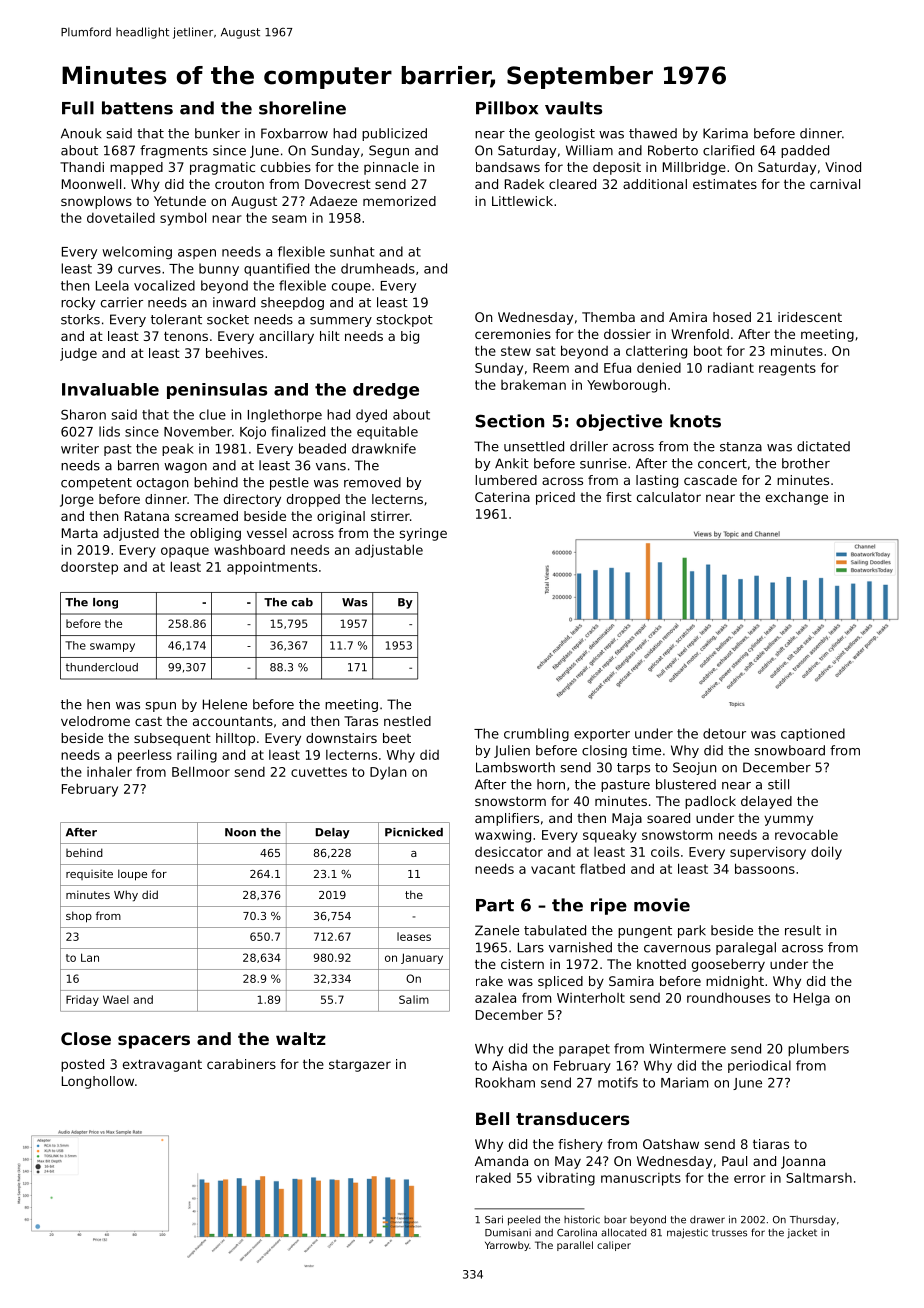 This screenshot has width=924, height=1308. What do you see at coordinates (240, 832) in the screenshot?
I see `Noon` at bounding box center [240, 832].
